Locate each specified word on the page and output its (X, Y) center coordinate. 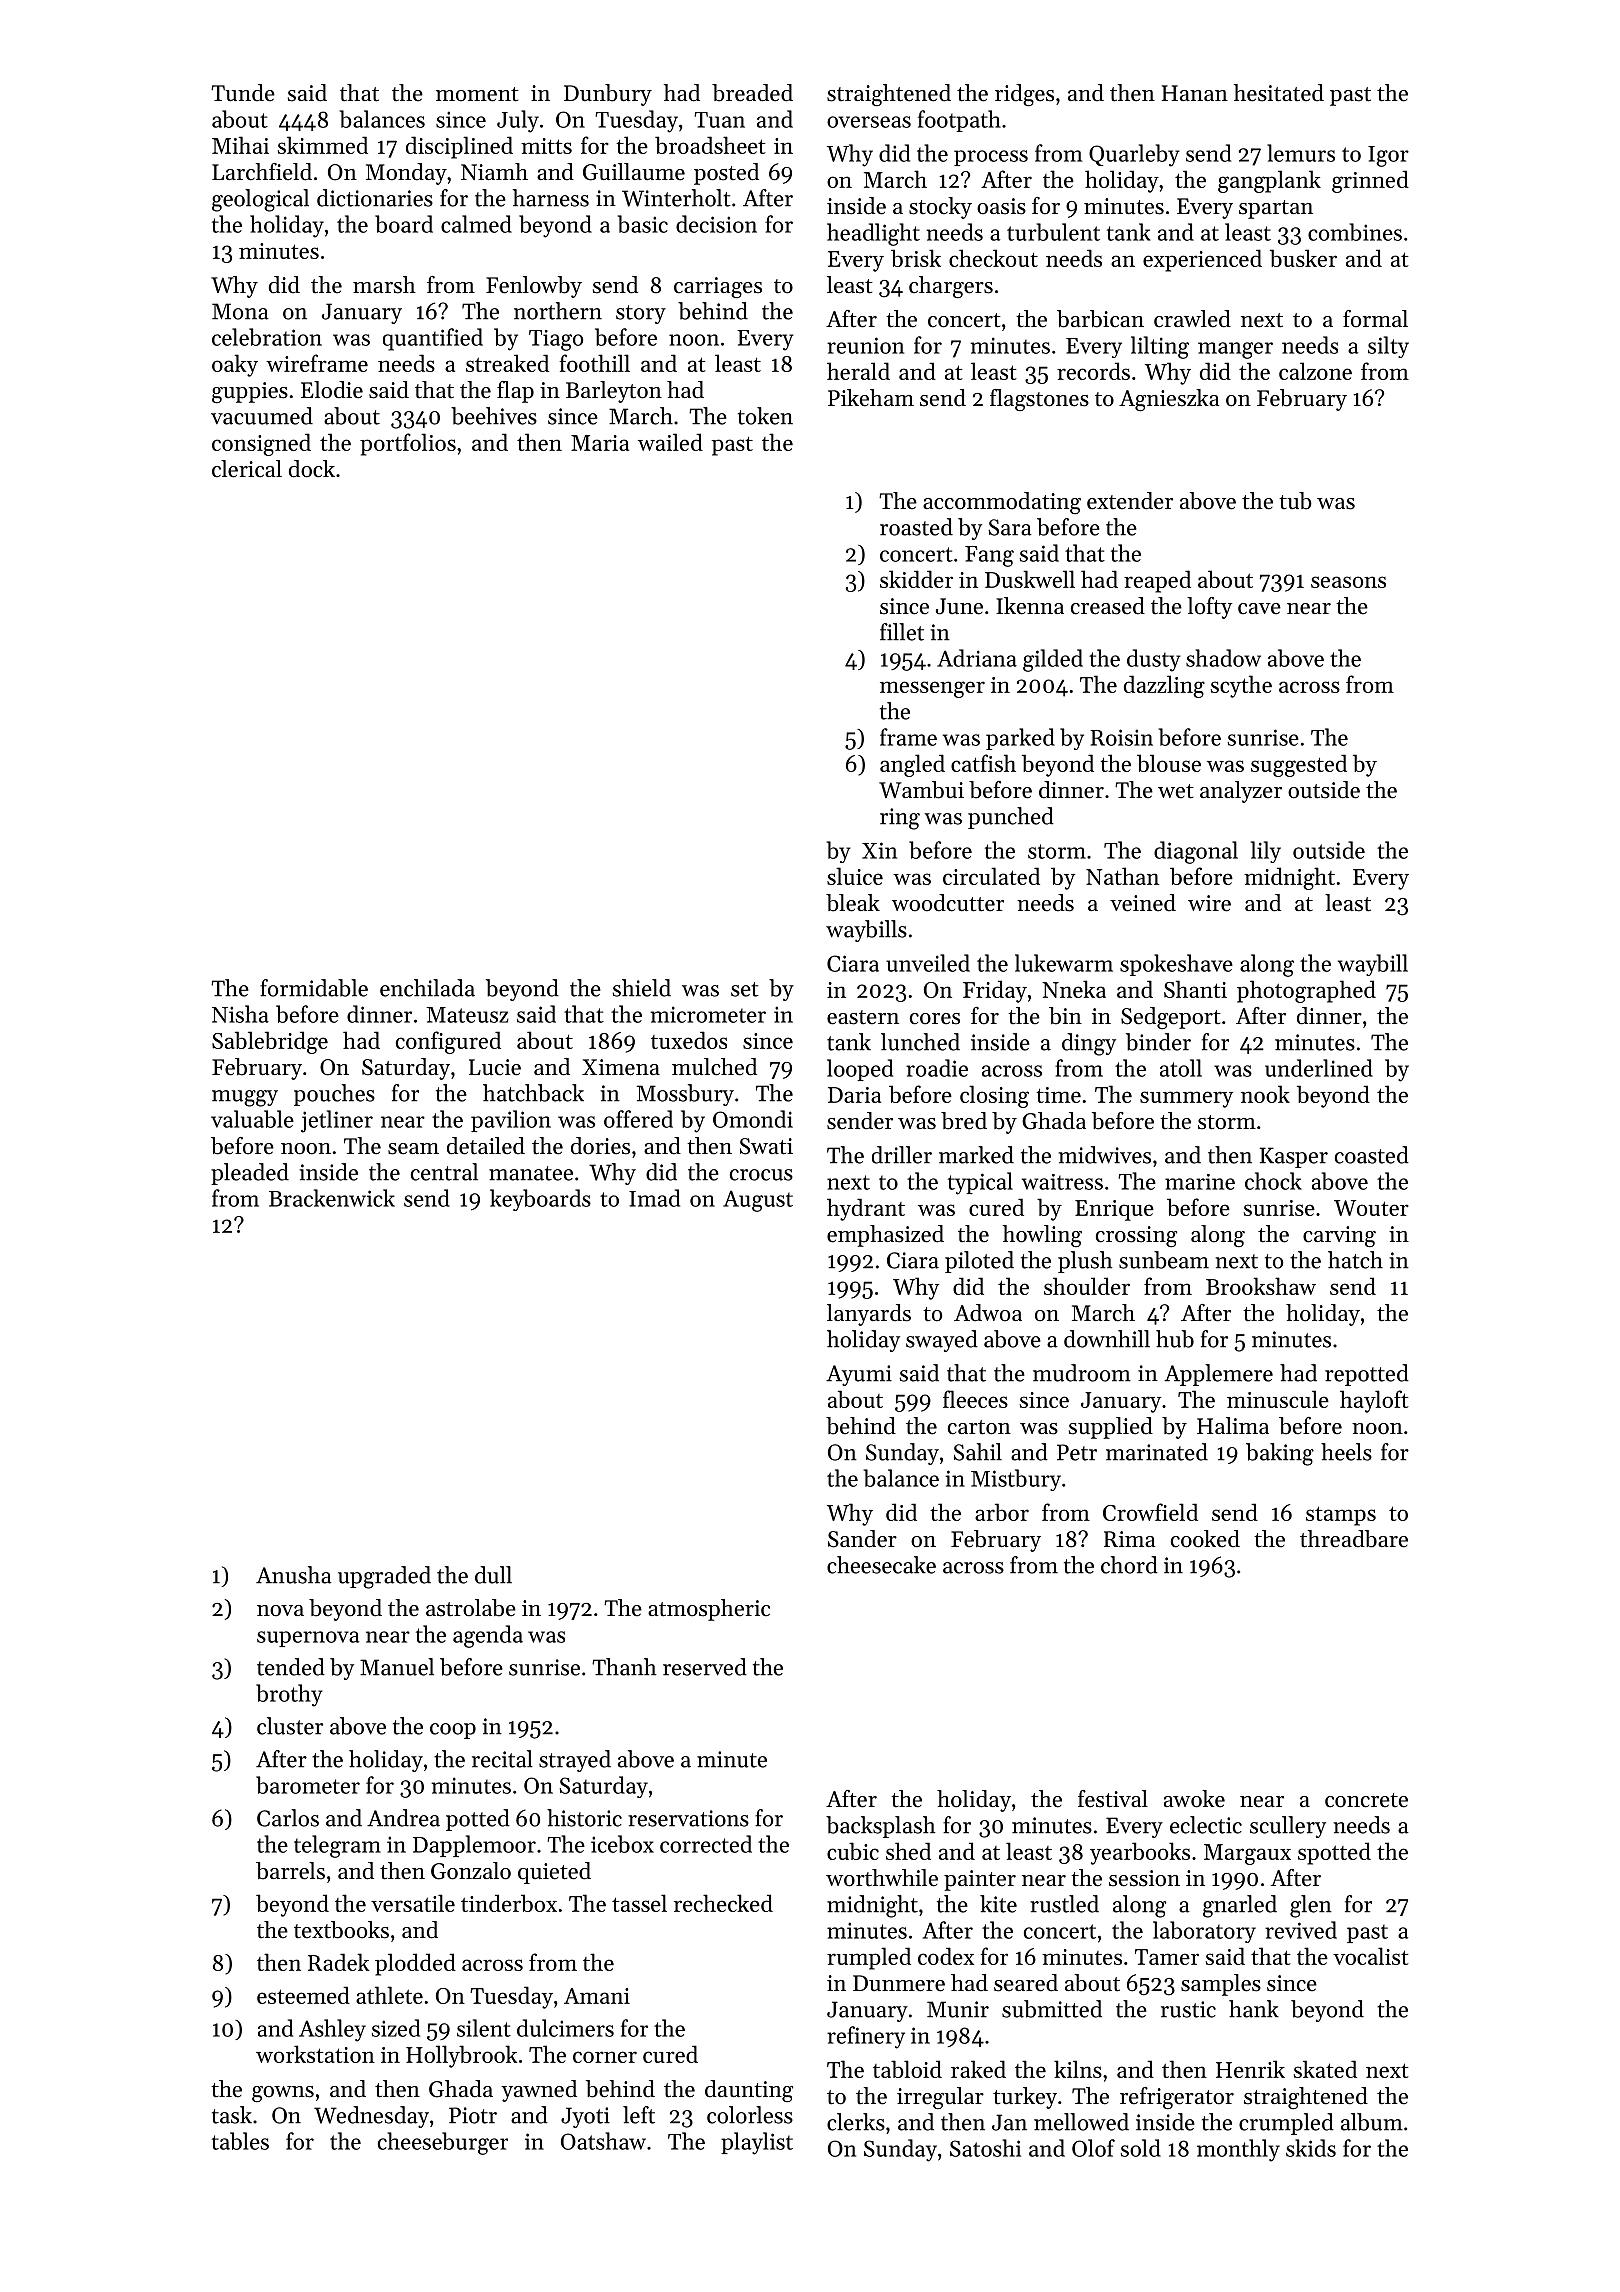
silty (1388, 347)
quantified (433, 339)
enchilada (427, 988)
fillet (902, 632)
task (232, 2115)
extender (1130, 501)
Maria (600, 443)
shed (908, 1851)
